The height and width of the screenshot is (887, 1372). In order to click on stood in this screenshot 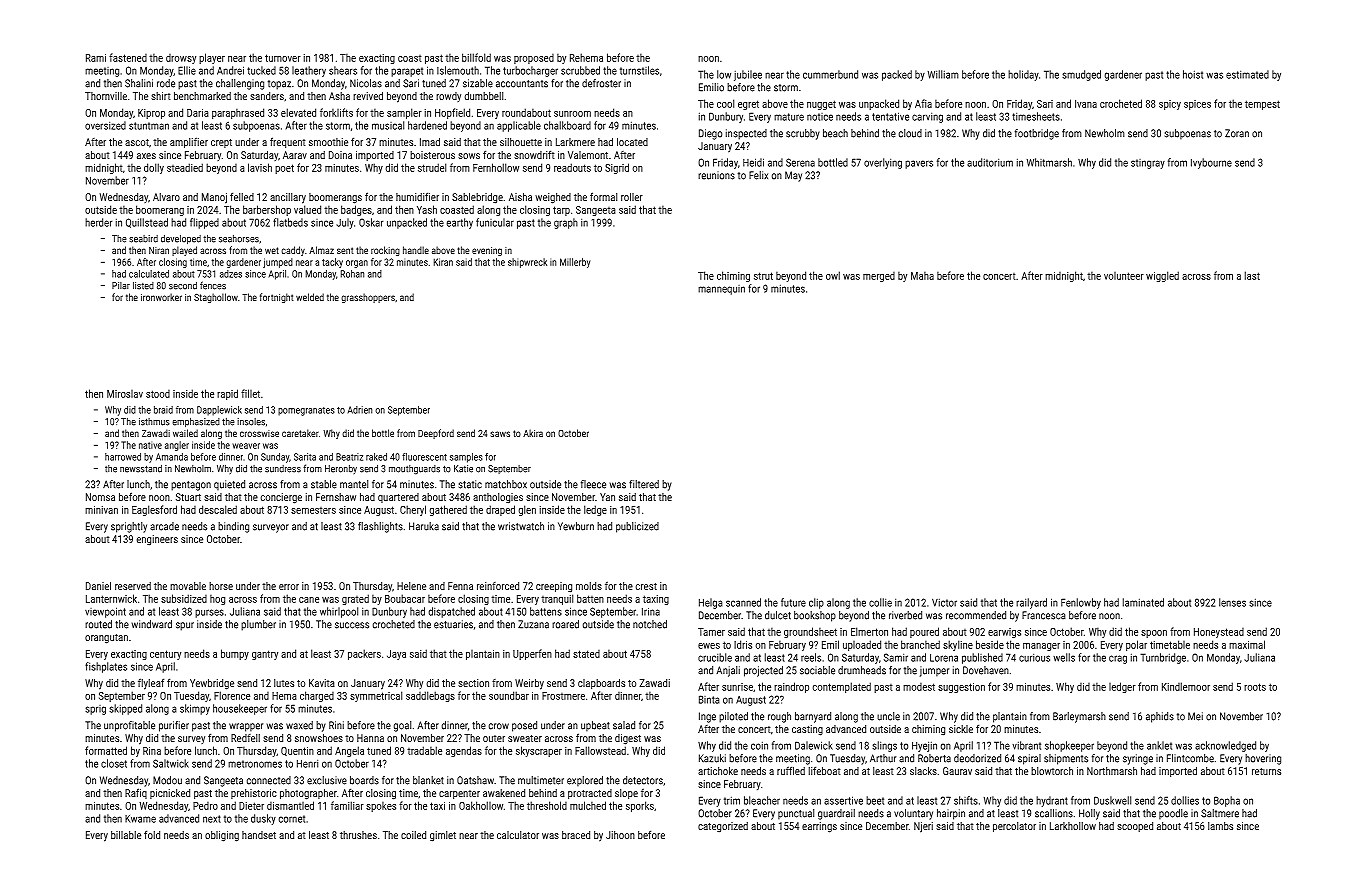, I will do `click(158, 394)`.
